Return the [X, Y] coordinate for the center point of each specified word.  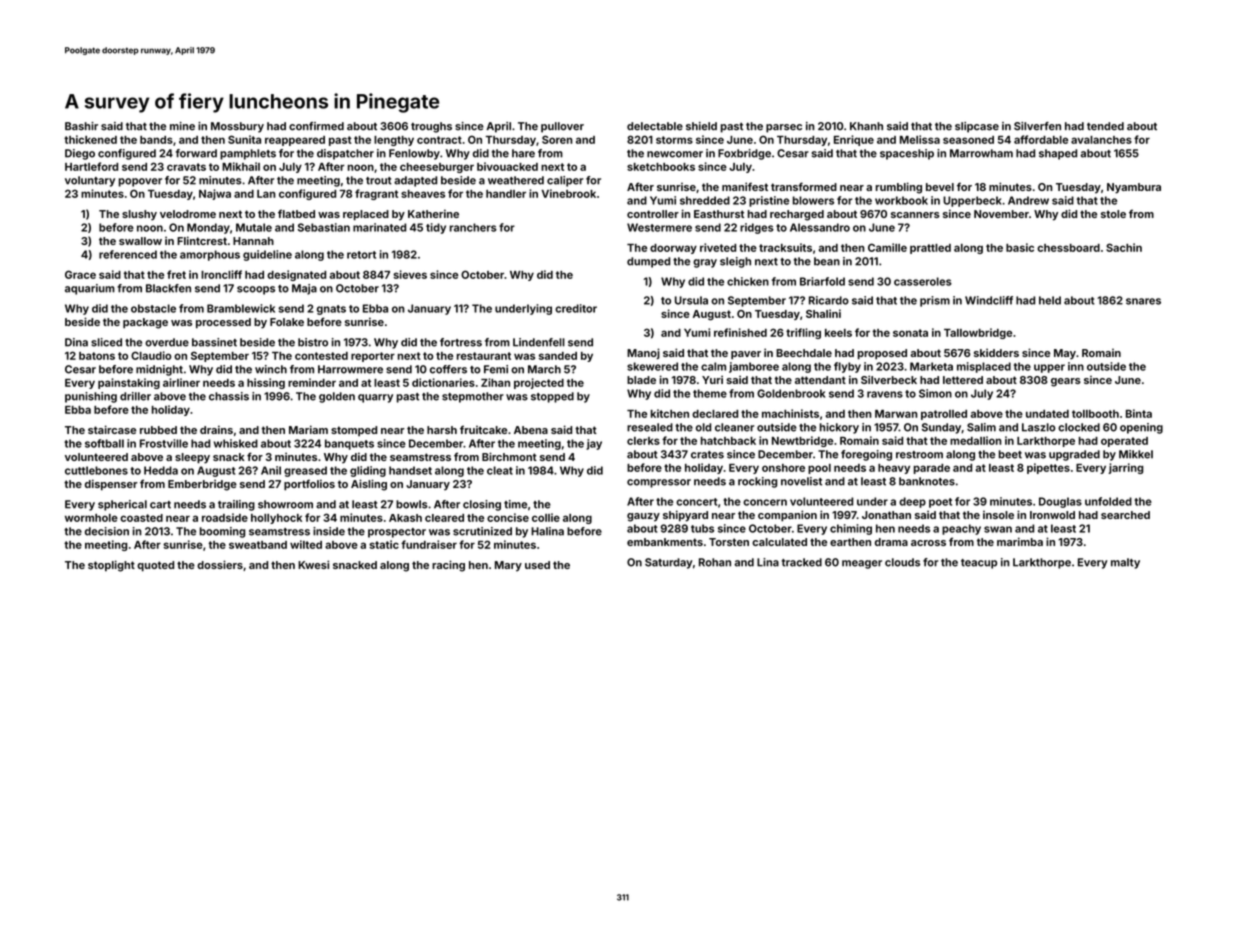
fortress [461, 342]
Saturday [669, 563]
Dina [76, 342]
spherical [122, 505]
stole [1113, 214]
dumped [648, 262]
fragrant [376, 194]
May [1065, 354]
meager [862, 564]
